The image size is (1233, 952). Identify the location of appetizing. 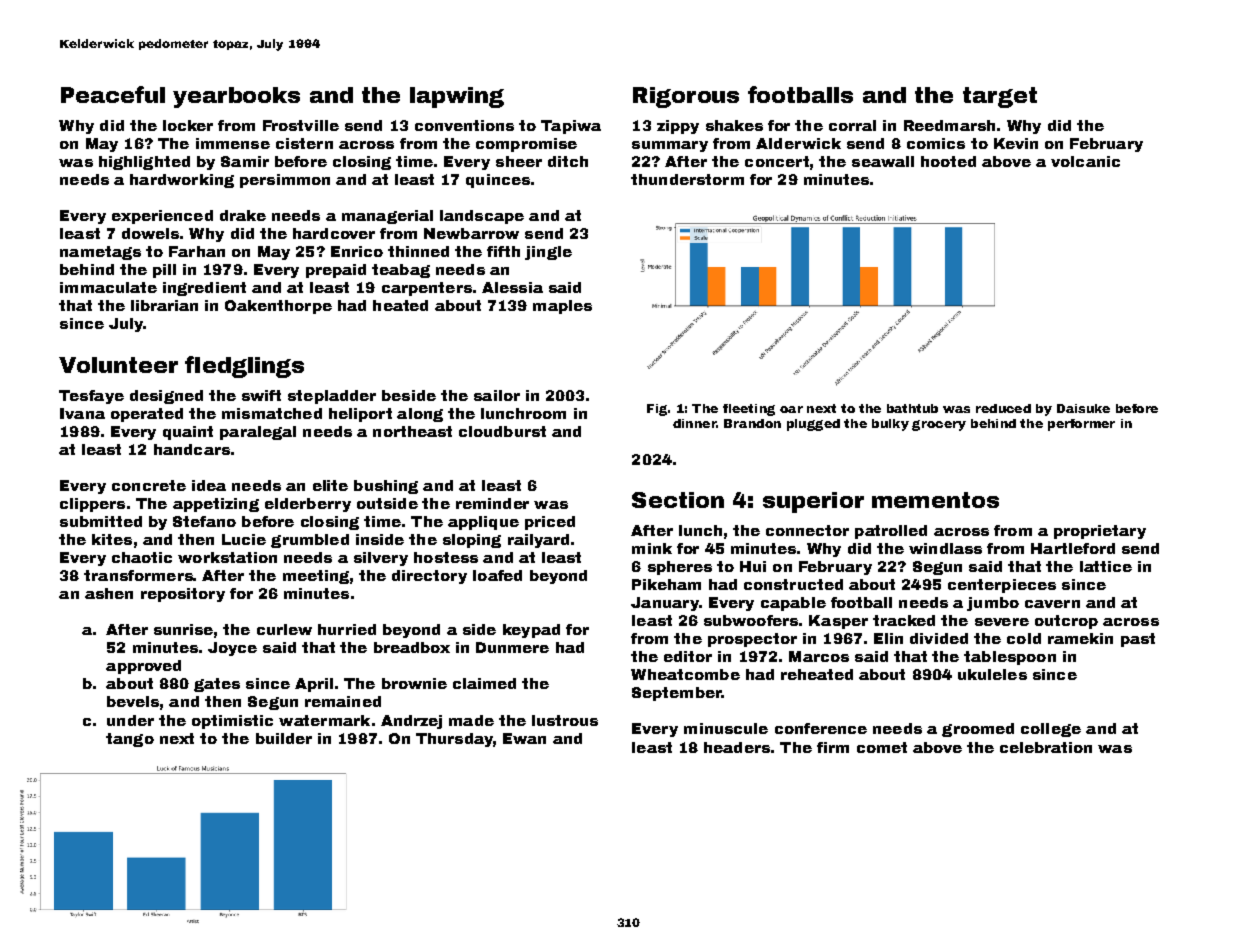
(216, 505).
